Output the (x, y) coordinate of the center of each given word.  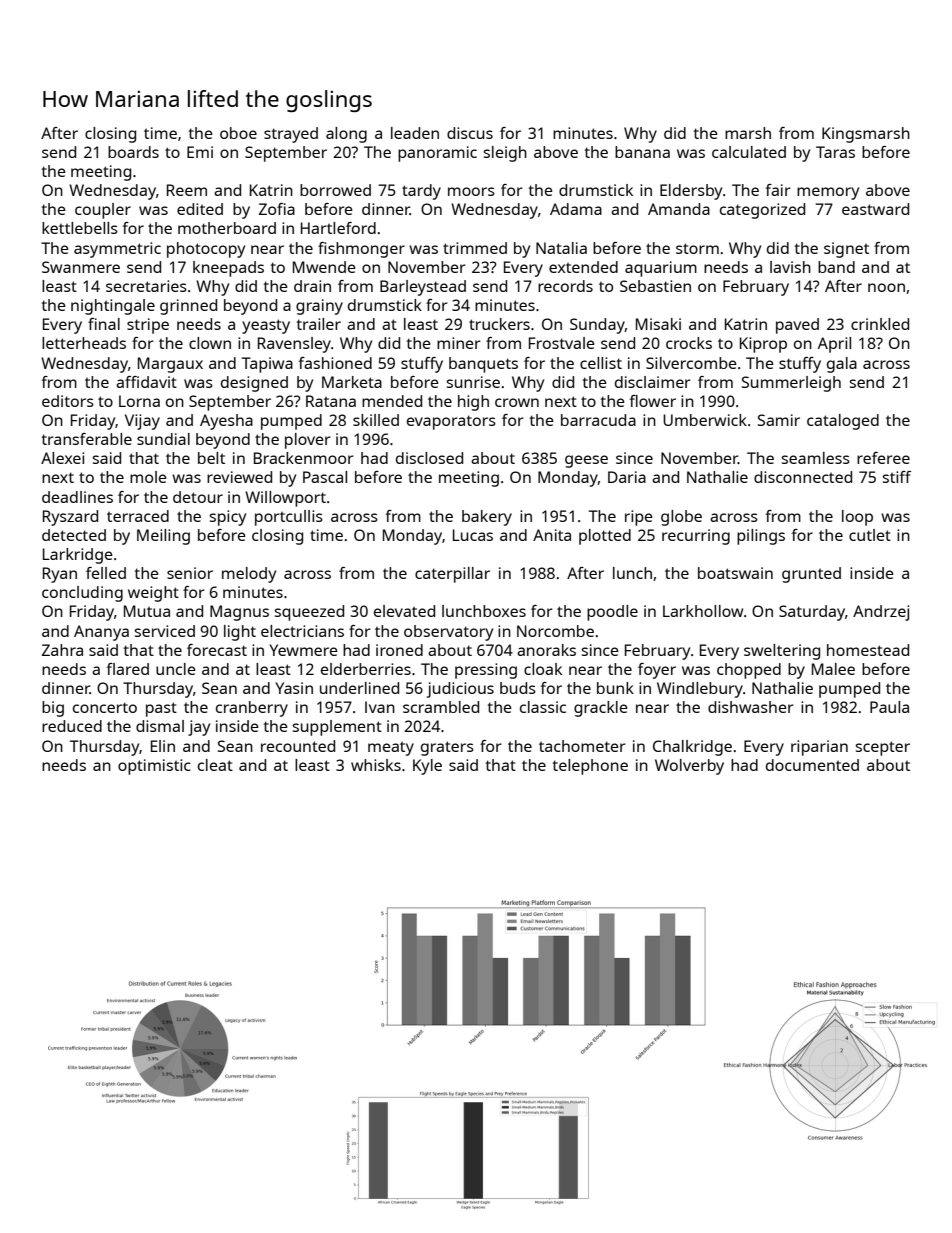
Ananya (101, 633)
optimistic (154, 767)
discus (470, 133)
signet (846, 250)
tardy (421, 192)
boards (133, 152)
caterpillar (452, 575)
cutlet (870, 535)
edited (200, 209)
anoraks (546, 650)
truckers (499, 324)
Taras (835, 152)
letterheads (84, 343)
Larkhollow (703, 611)
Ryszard (70, 518)
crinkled (880, 324)
